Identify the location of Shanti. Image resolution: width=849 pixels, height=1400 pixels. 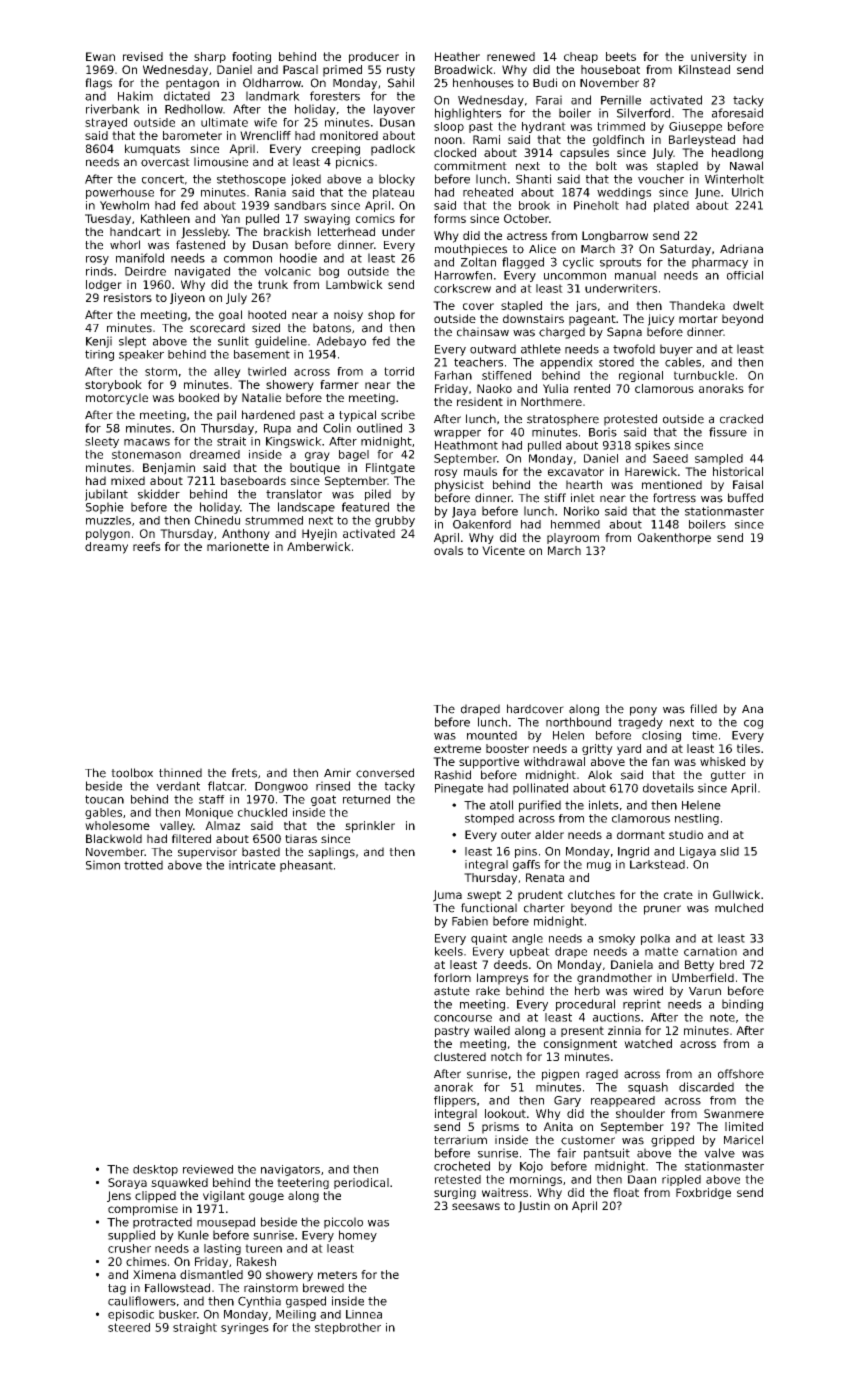
(533, 179).
